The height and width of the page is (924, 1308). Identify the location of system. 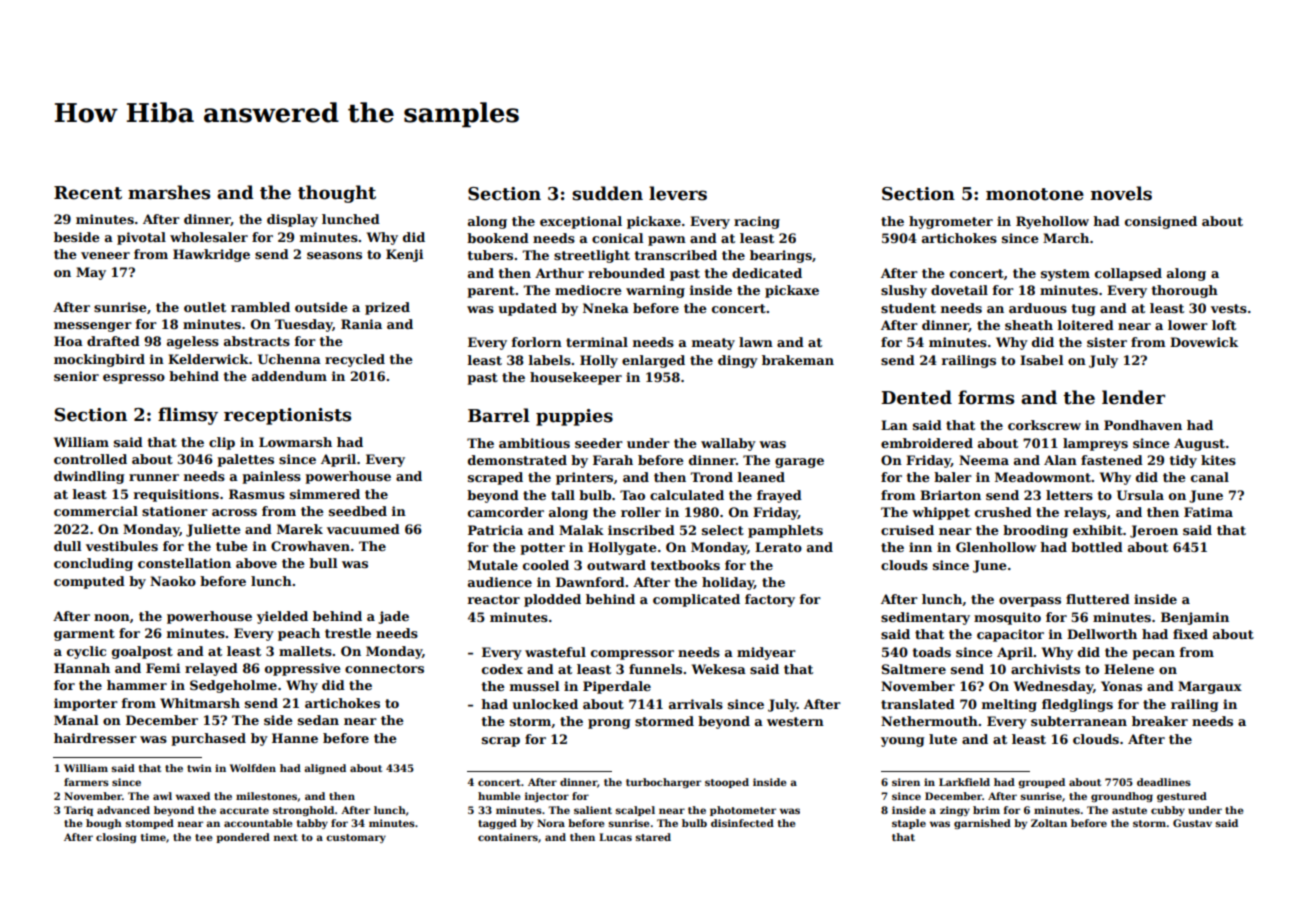
(1065, 275).
